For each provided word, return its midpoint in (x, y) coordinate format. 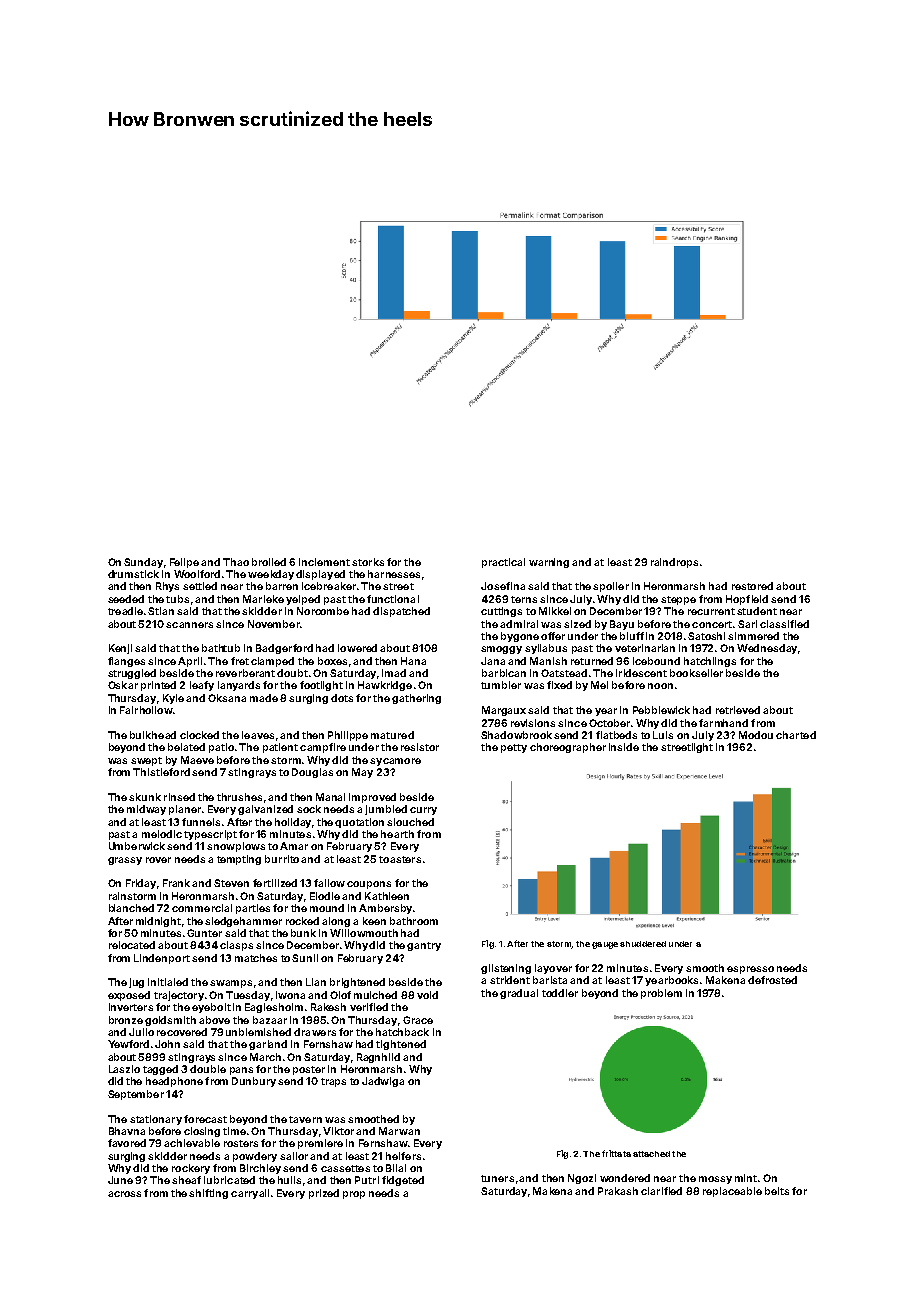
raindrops (674, 563)
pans (241, 1071)
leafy (202, 686)
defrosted (772, 980)
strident (510, 980)
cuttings (501, 612)
